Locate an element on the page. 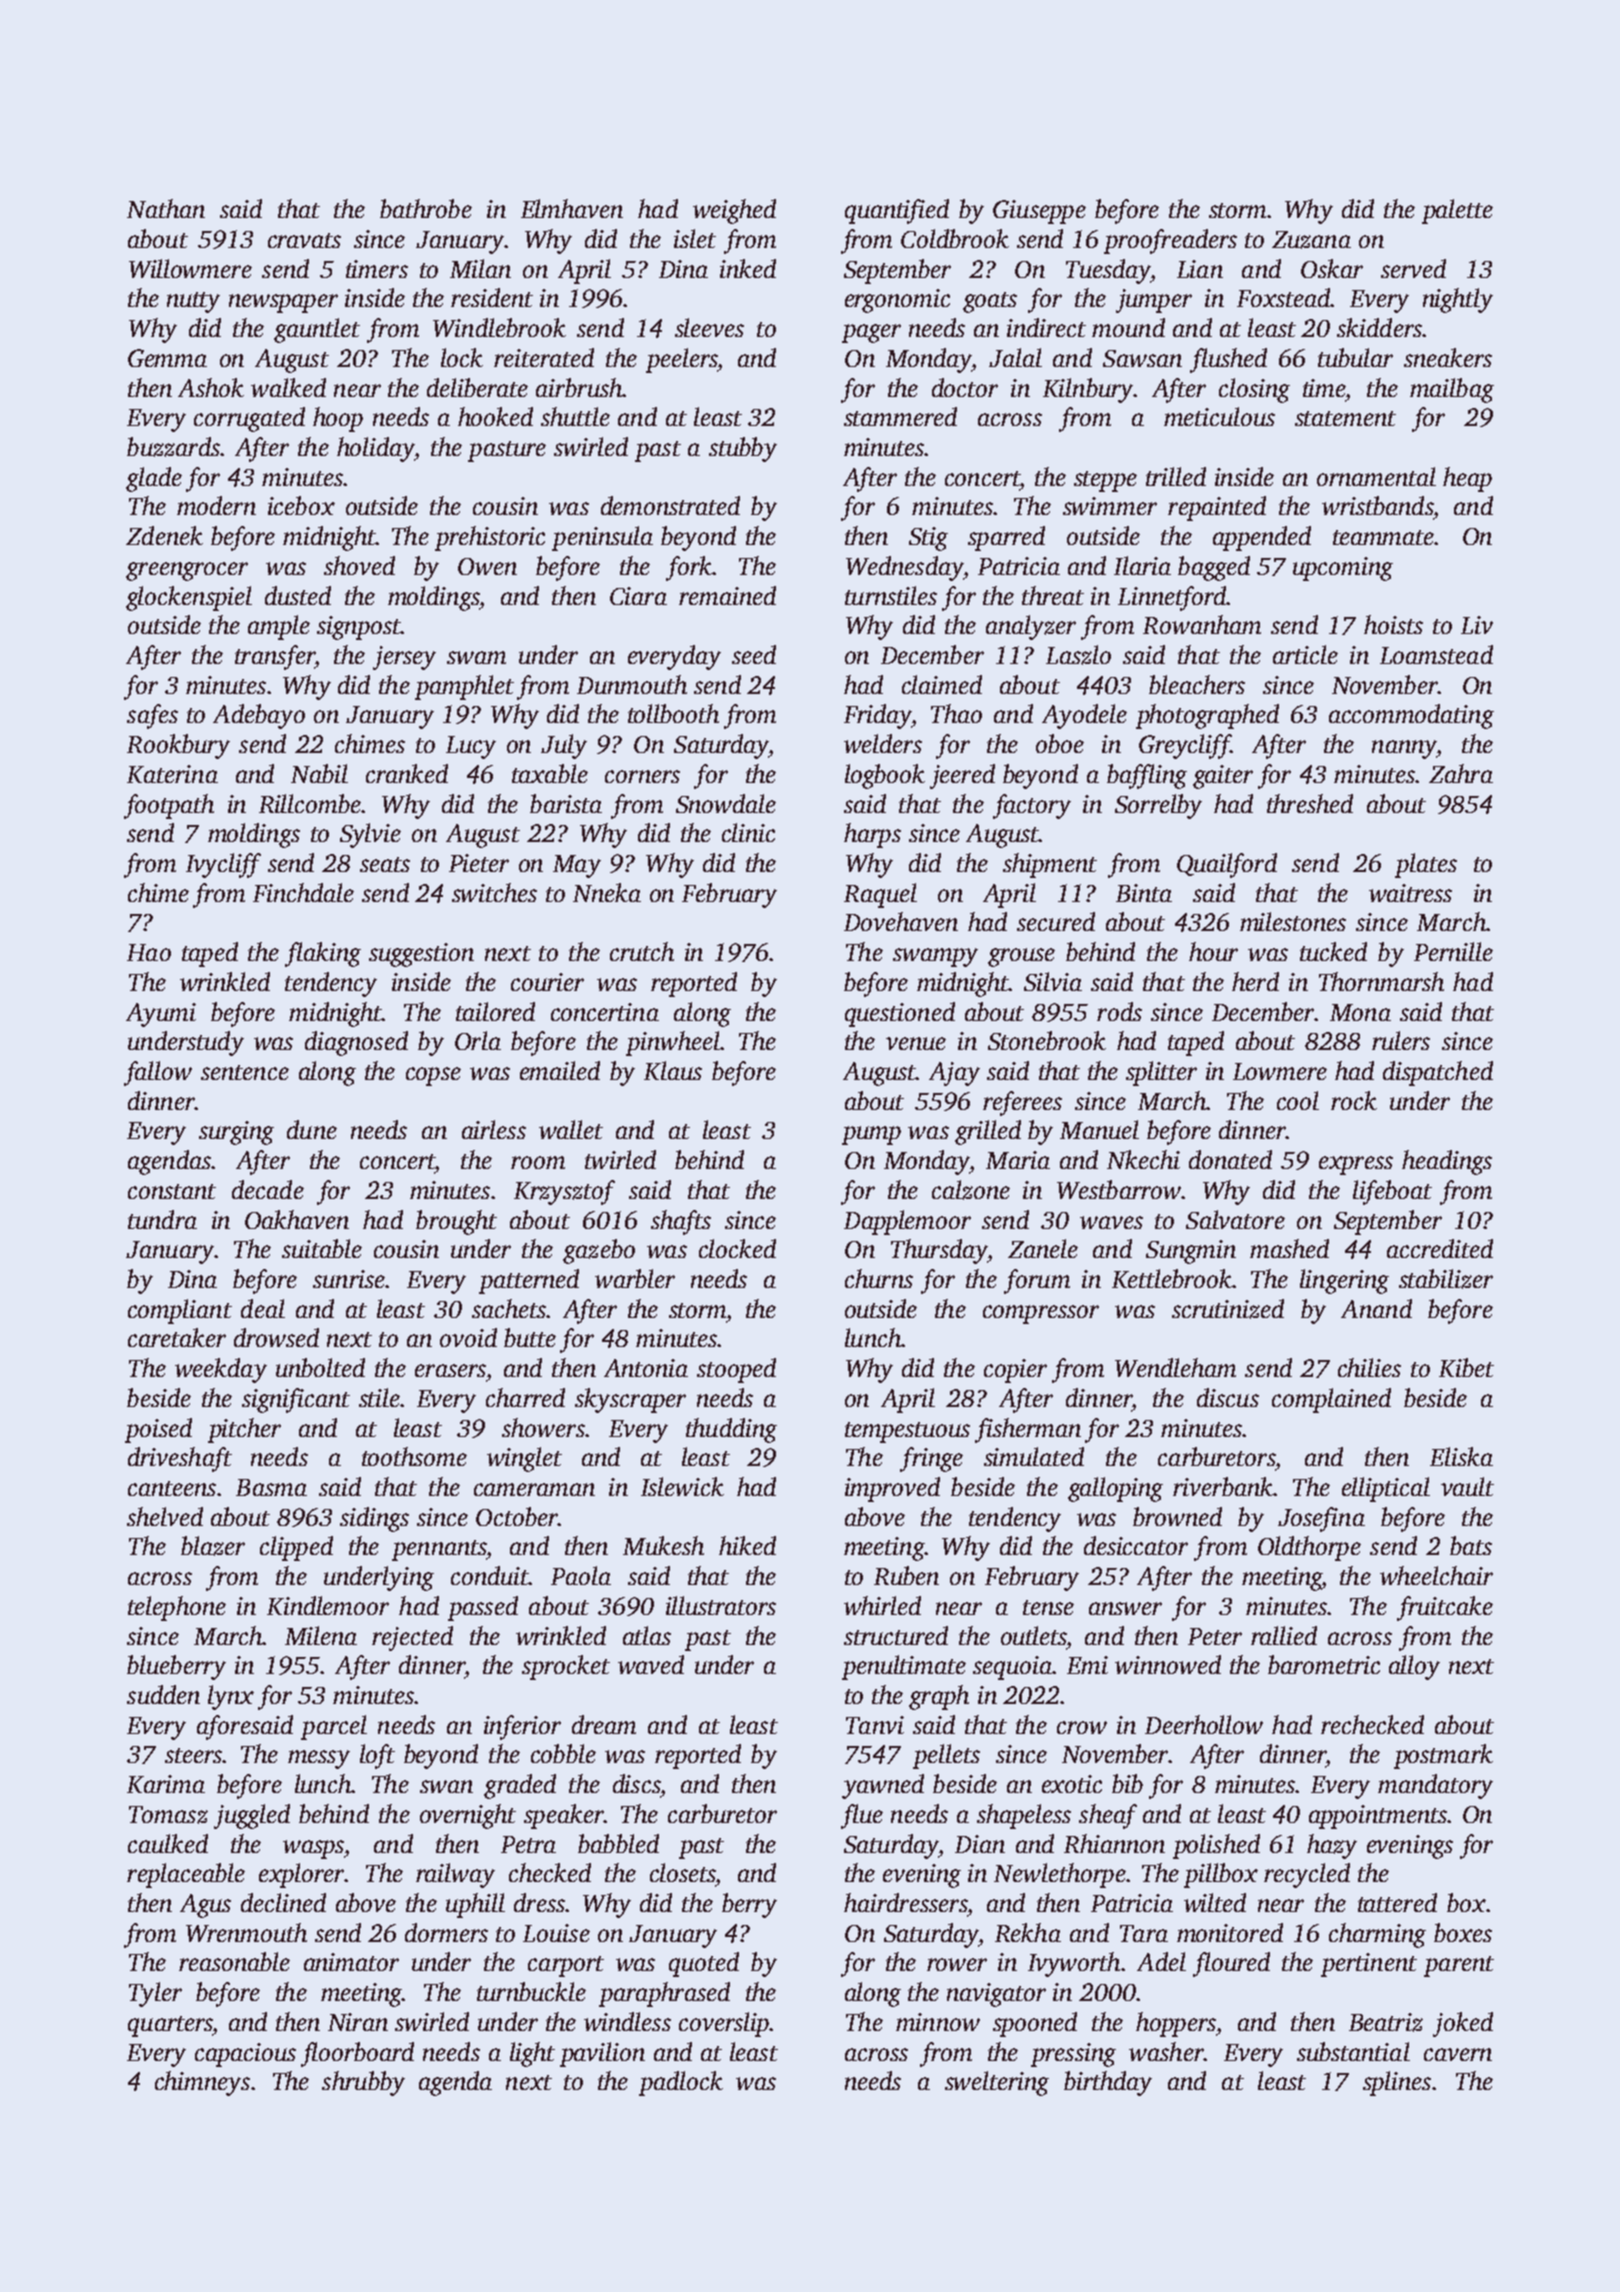  corrugated is located at coordinates (249, 419).
